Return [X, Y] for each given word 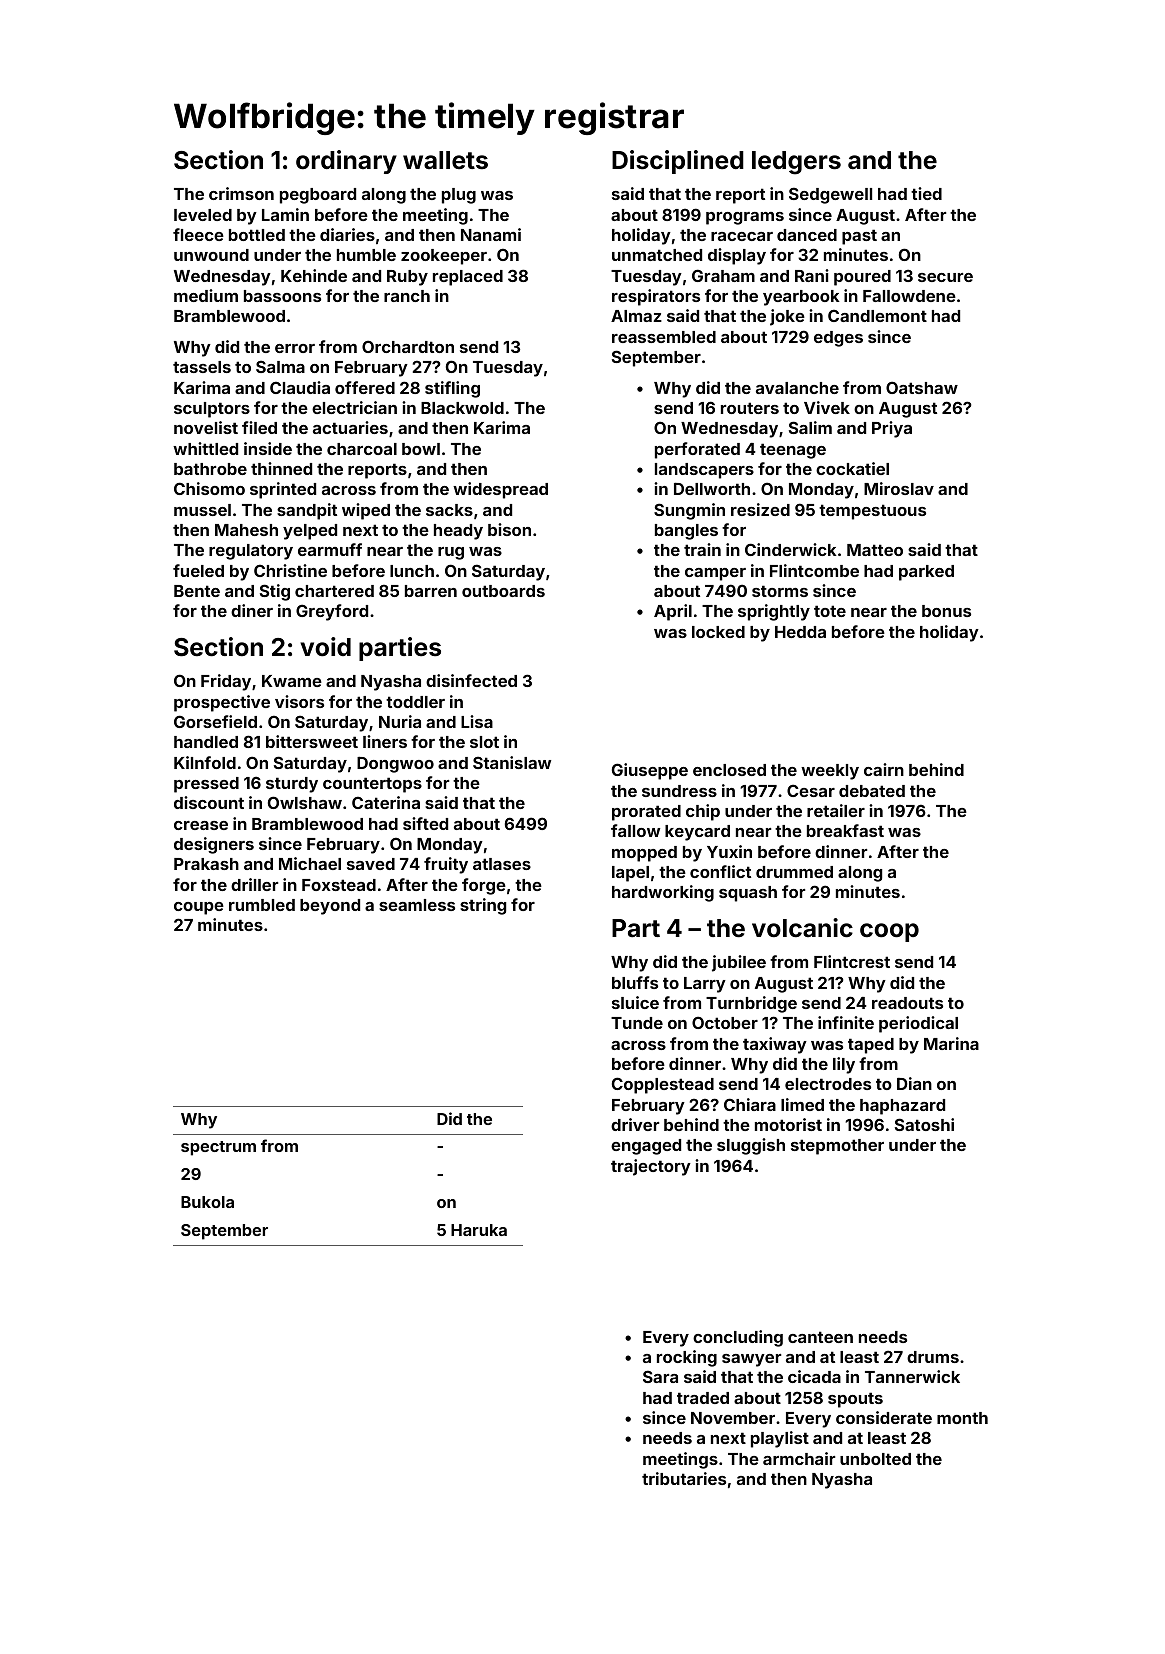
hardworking [663, 893]
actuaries [350, 427]
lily [844, 1065]
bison [509, 529]
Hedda [800, 632]
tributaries [684, 1478]
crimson [241, 193]
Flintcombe [814, 570]
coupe [199, 908]
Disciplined [678, 162]
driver [635, 1124]
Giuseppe [650, 771]
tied [926, 193]
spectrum [218, 1148]
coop [889, 932]
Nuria [400, 721]
